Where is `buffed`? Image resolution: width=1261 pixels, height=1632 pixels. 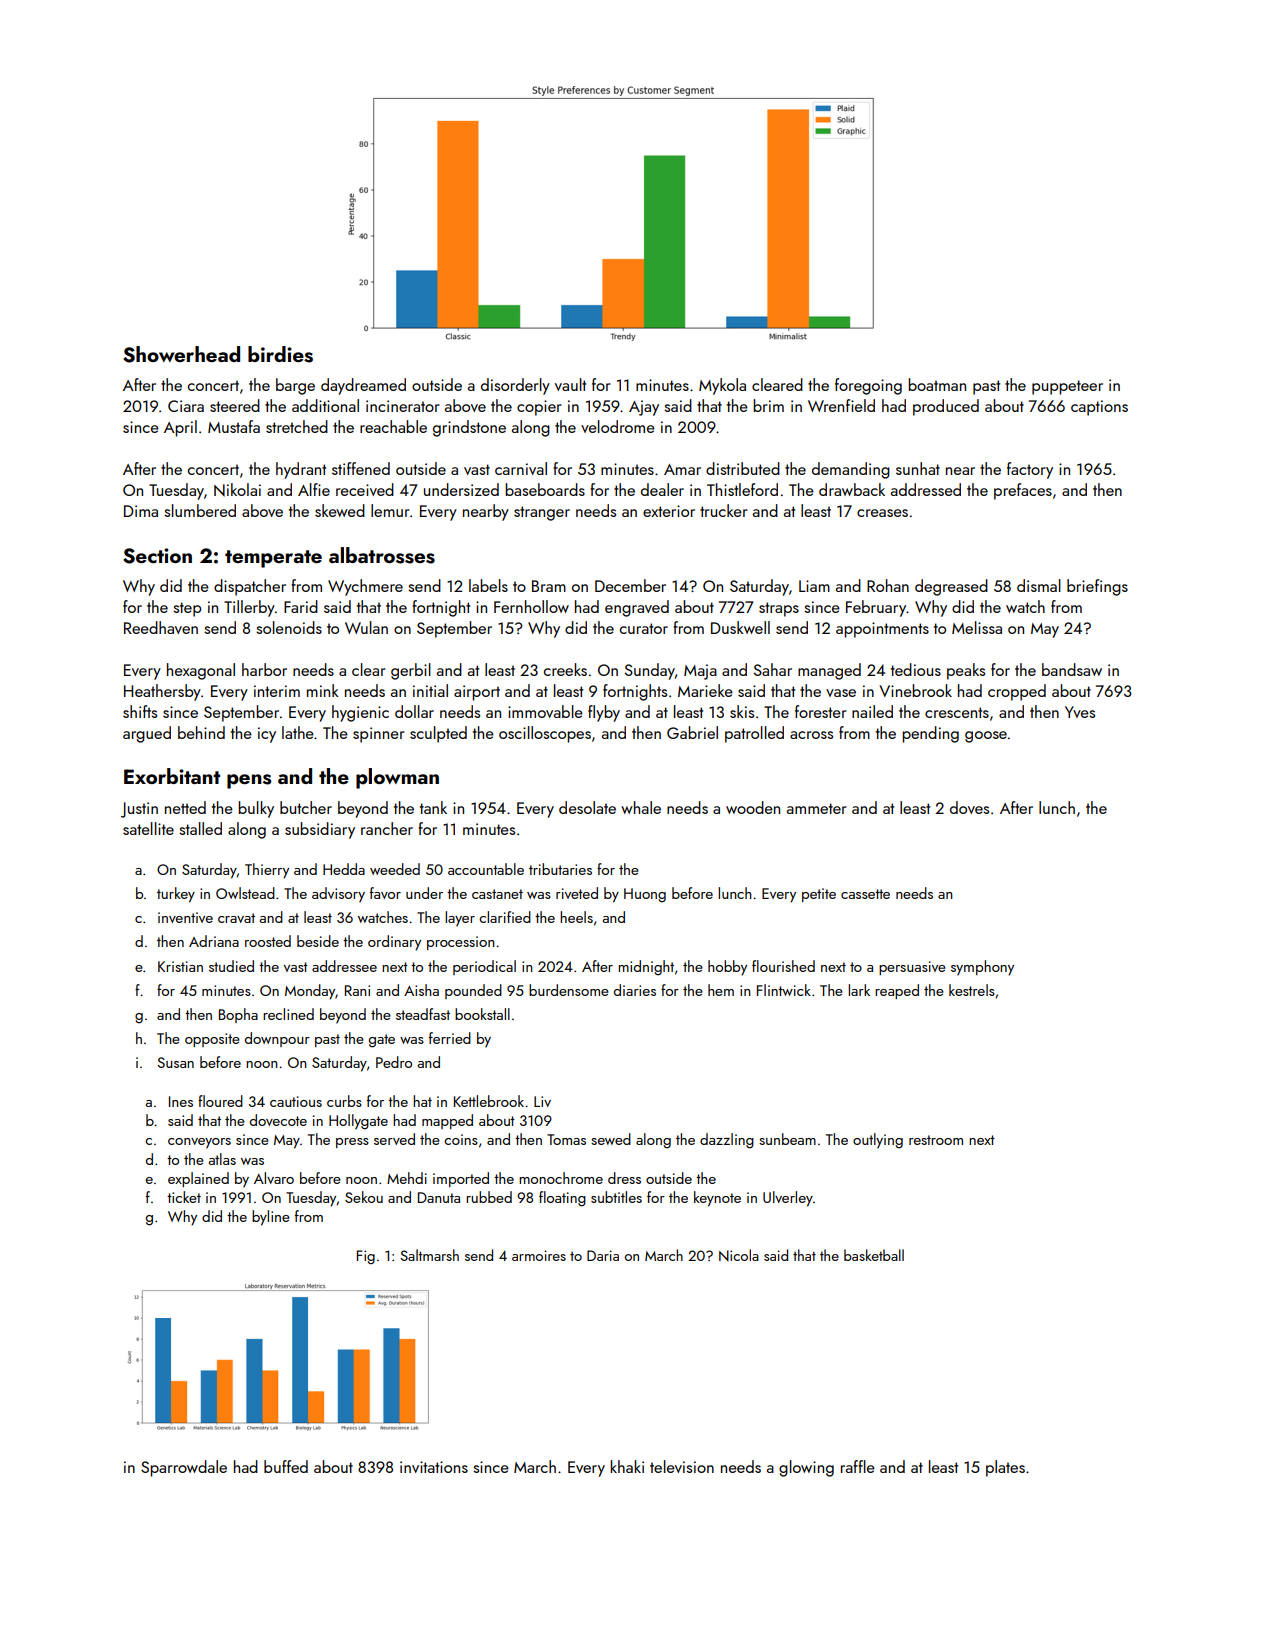
buffed is located at coordinates (286, 1466).
